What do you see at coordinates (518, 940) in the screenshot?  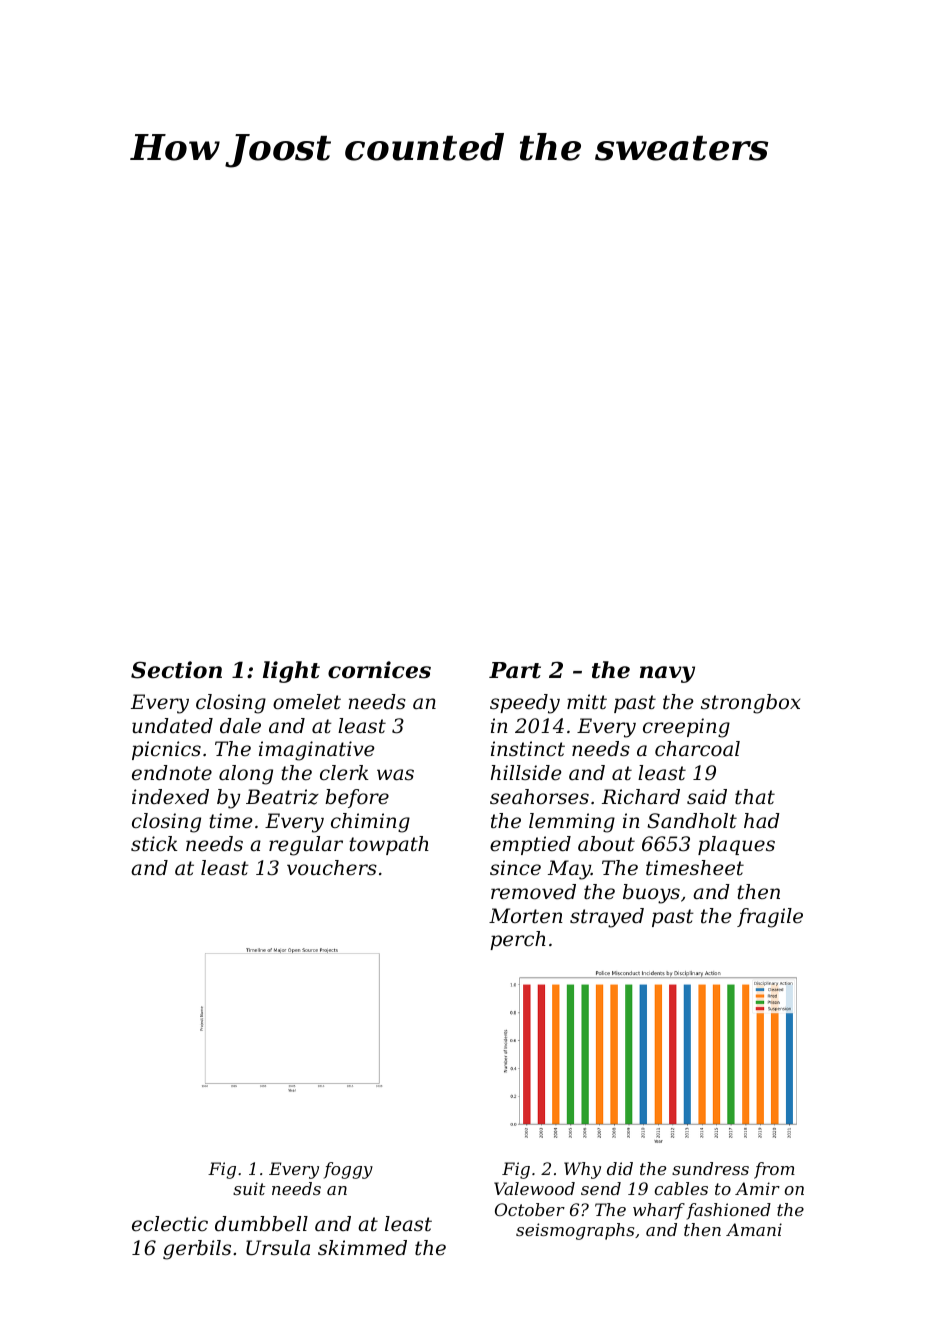 I see `perch` at bounding box center [518, 940].
